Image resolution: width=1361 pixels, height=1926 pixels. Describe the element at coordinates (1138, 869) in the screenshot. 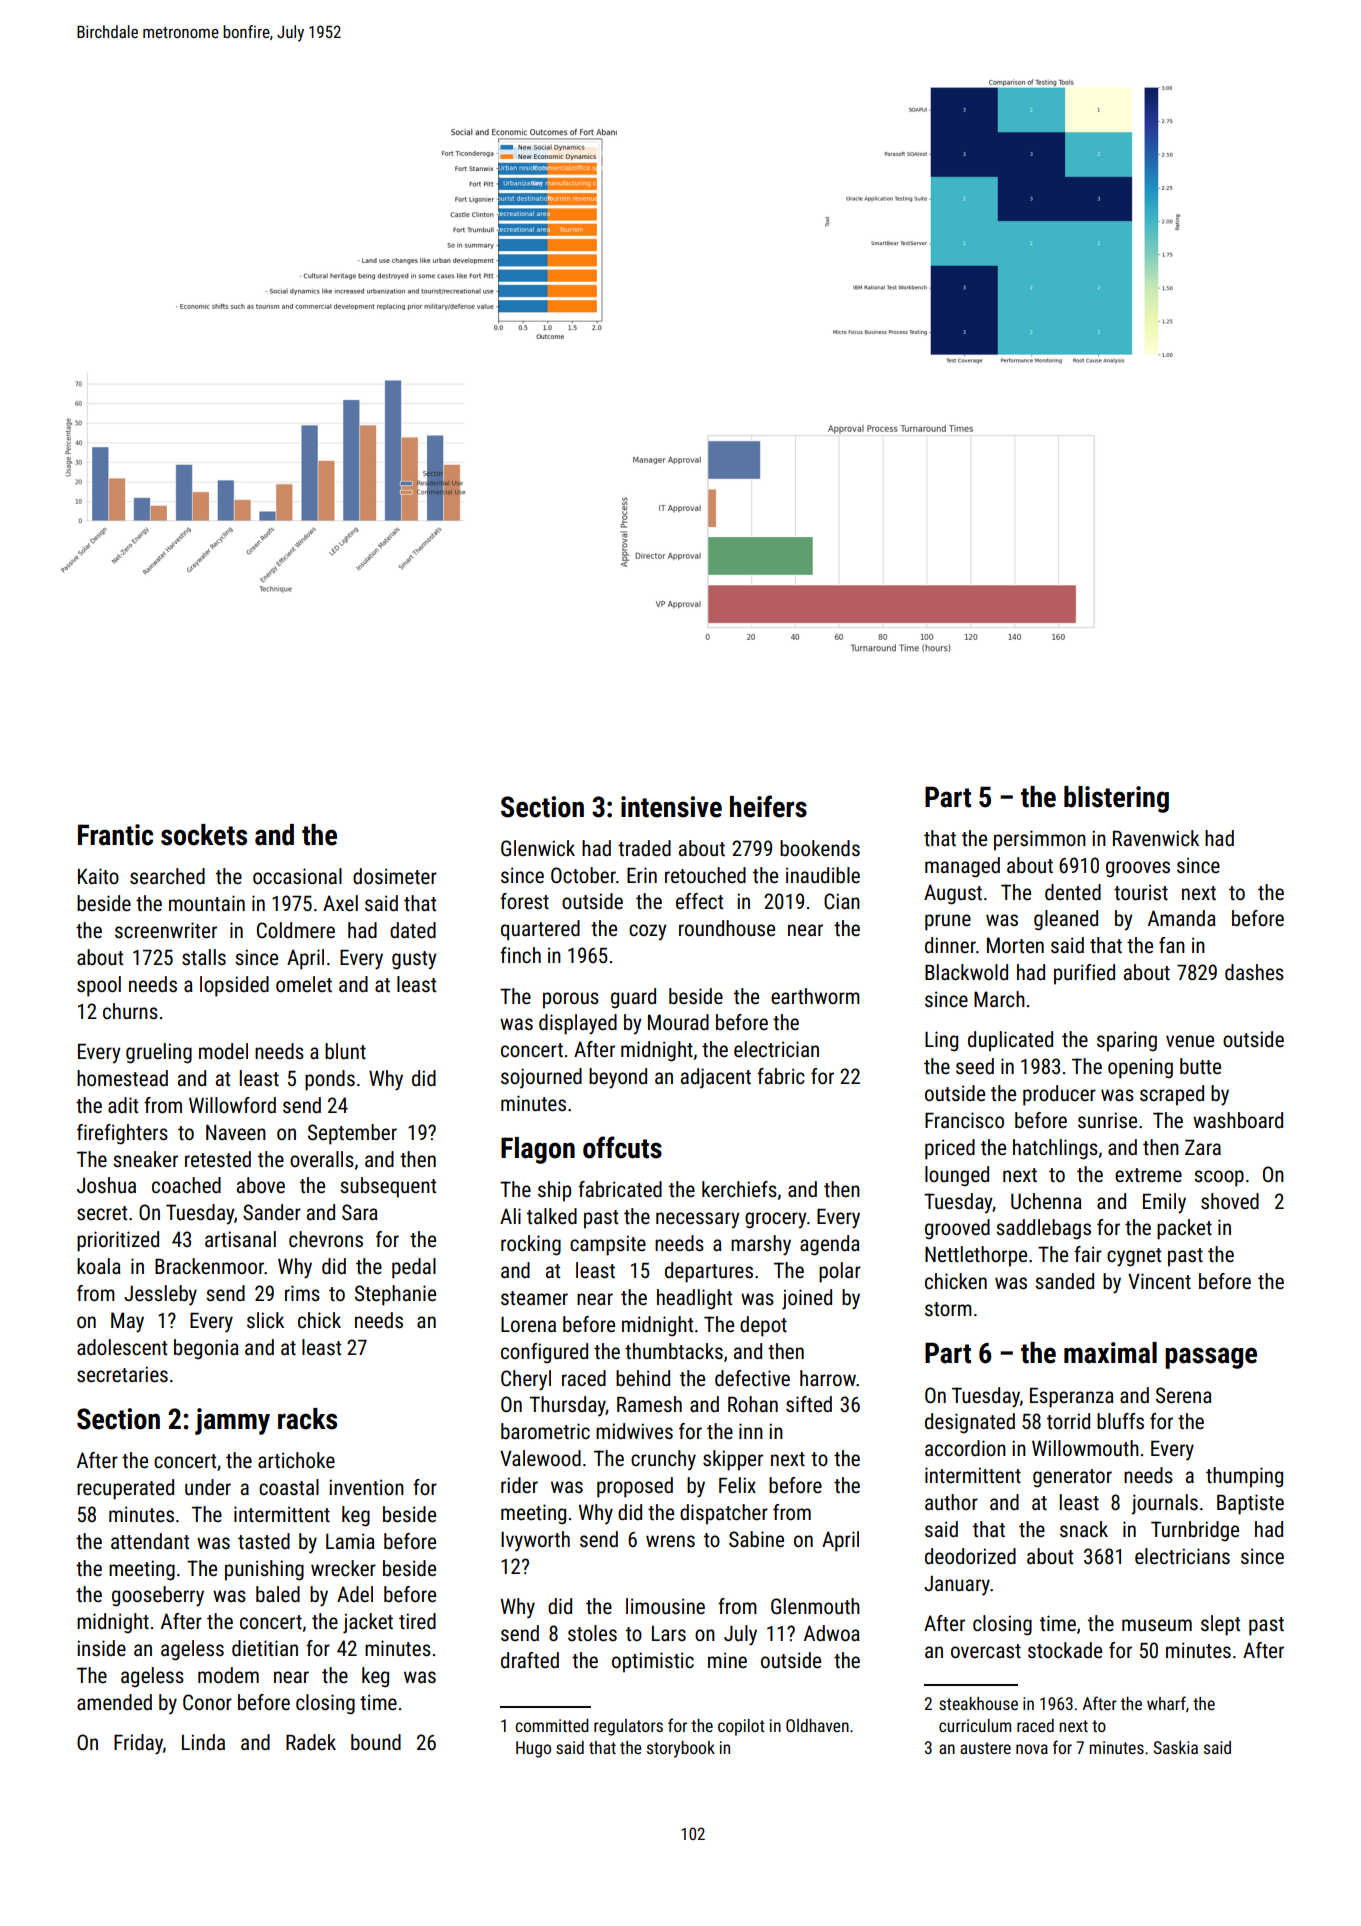

I see `grooves` at that location.
